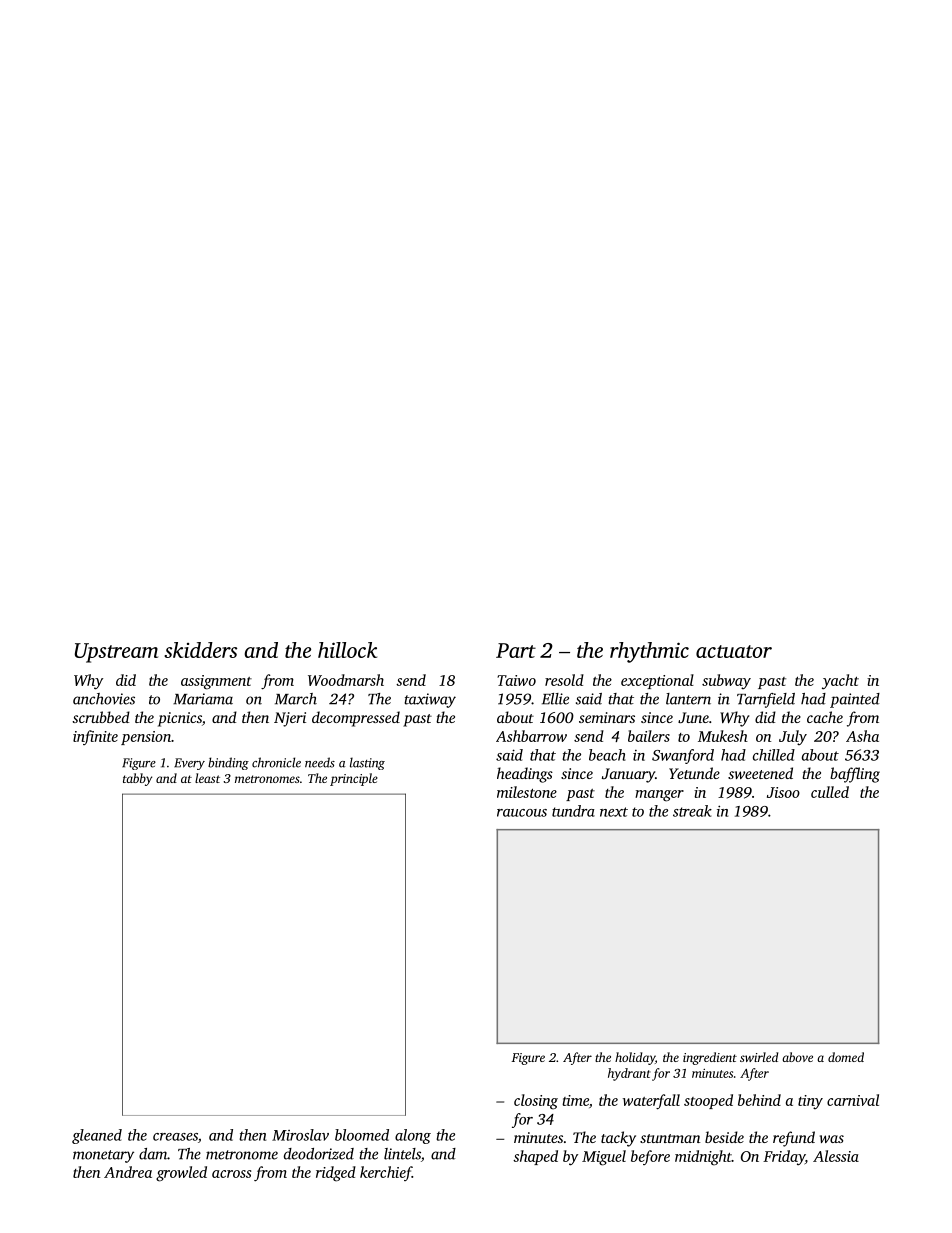 This document has height=1233, width=952. What do you see at coordinates (797, 1057) in the document?
I see `above` at bounding box center [797, 1057].
